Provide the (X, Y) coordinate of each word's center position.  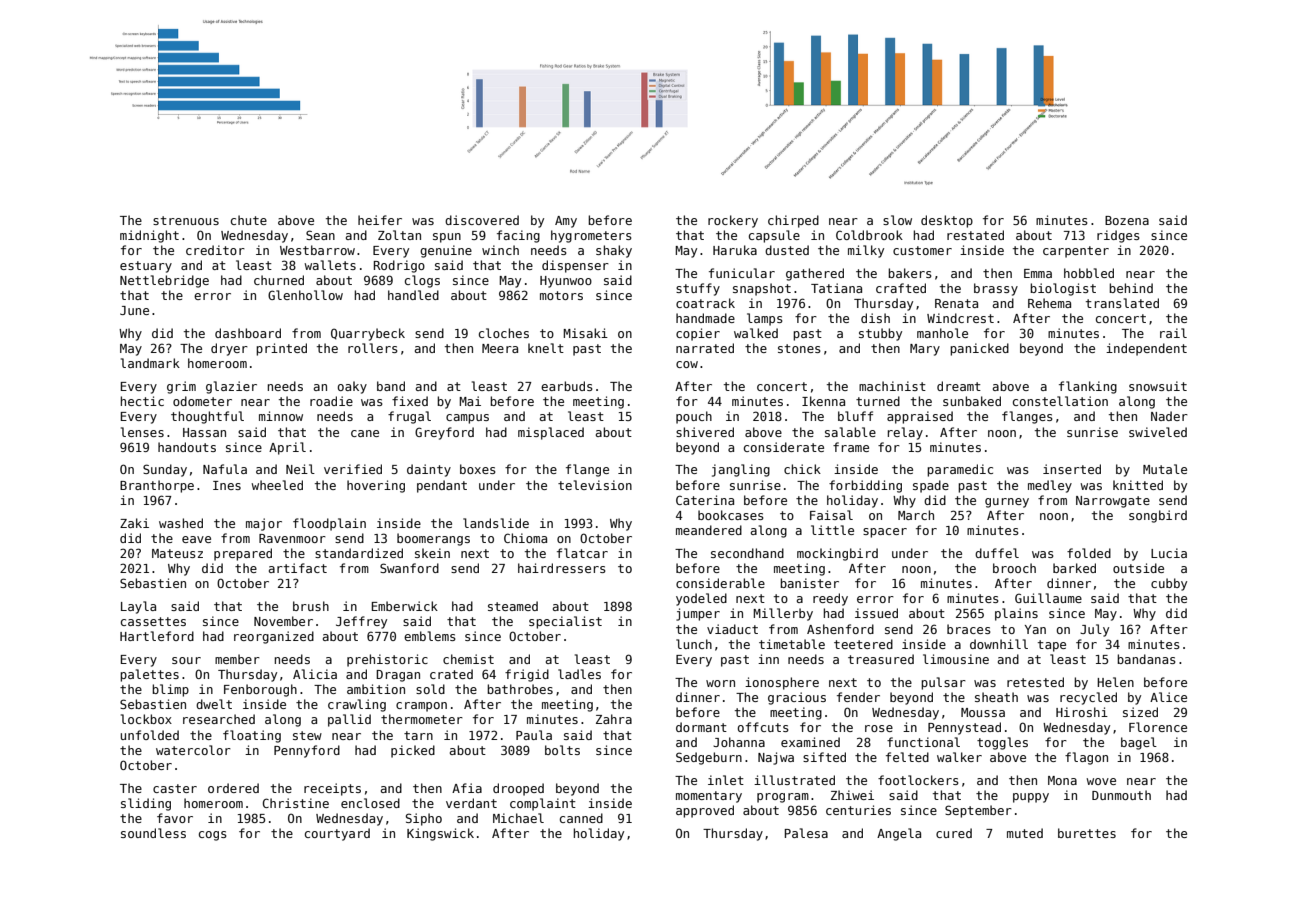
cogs (213, 836)
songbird (1158, 516)
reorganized (274, 637)
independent (1146, 349)
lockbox (146, 719)
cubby (1169, 584)
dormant (701, 727)
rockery (733, 221)
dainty (429, 470)
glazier (231, 387)
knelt (546, 348)
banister (809, 583)
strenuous (186, 220)
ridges (1118, 236)
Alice (1168, 697)
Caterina (705, 500)
